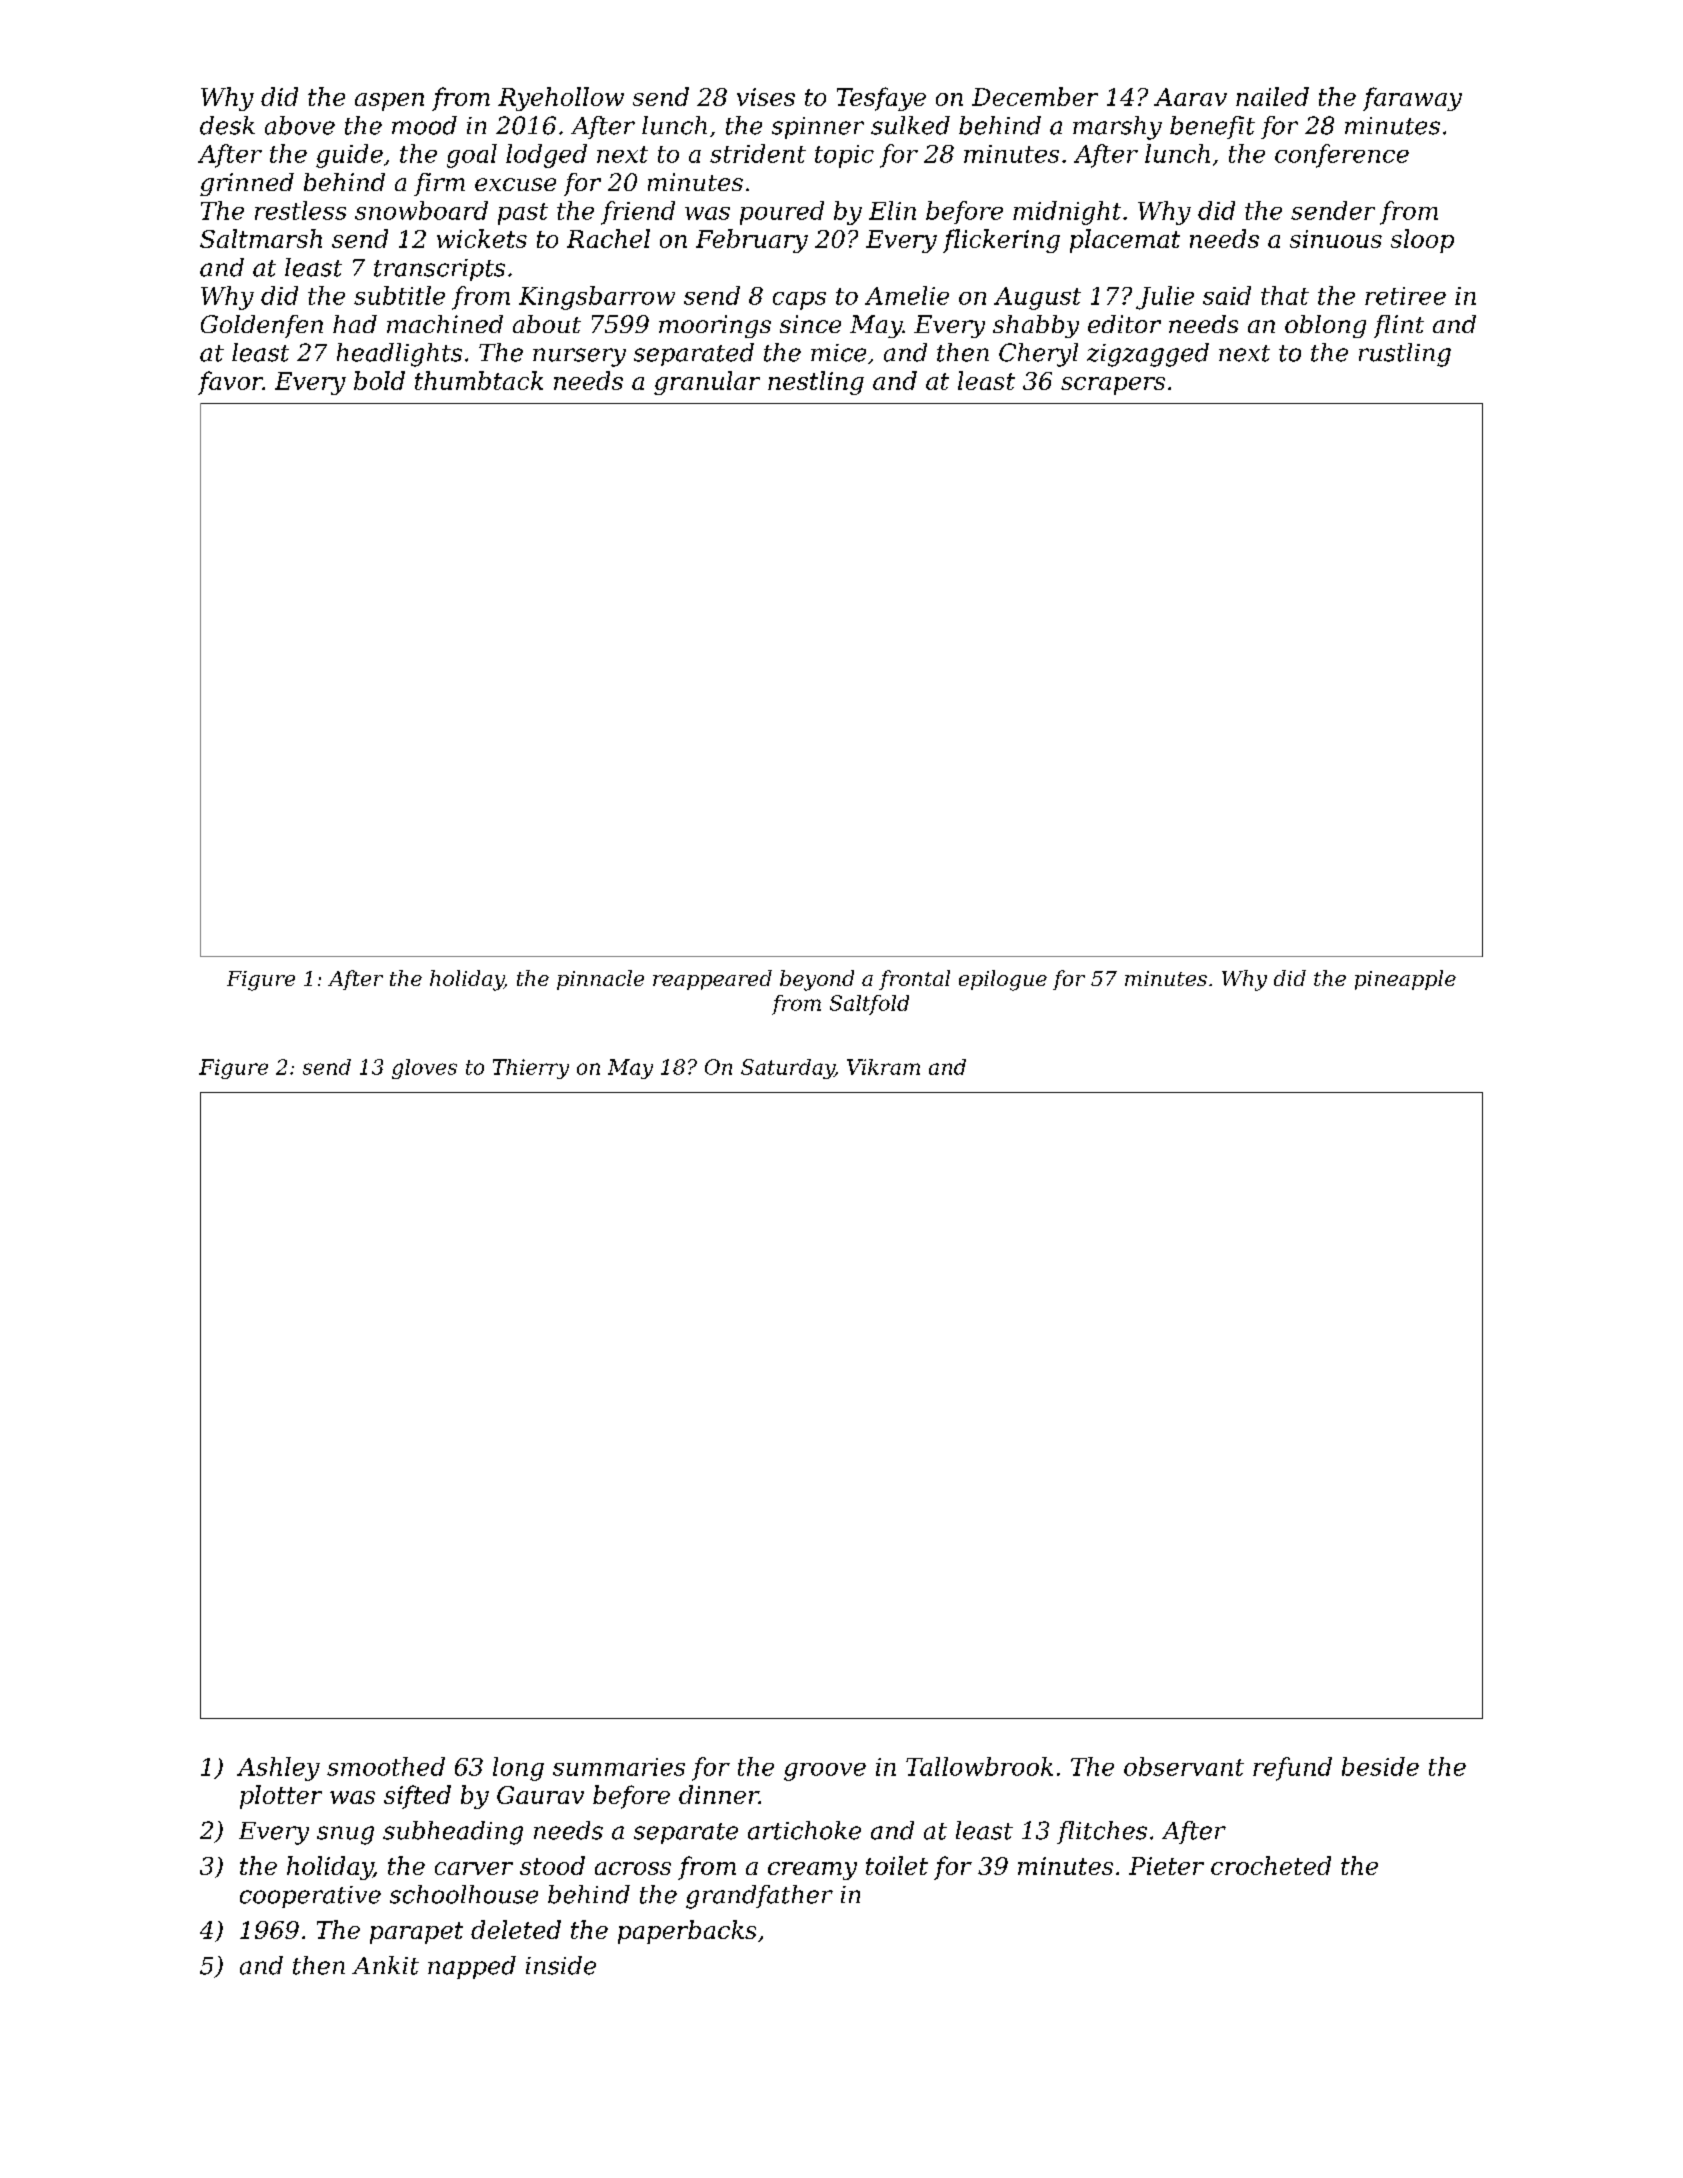  Describe the element at coordinates (1405, 980) in the page. I see `pineapple` at that location.
